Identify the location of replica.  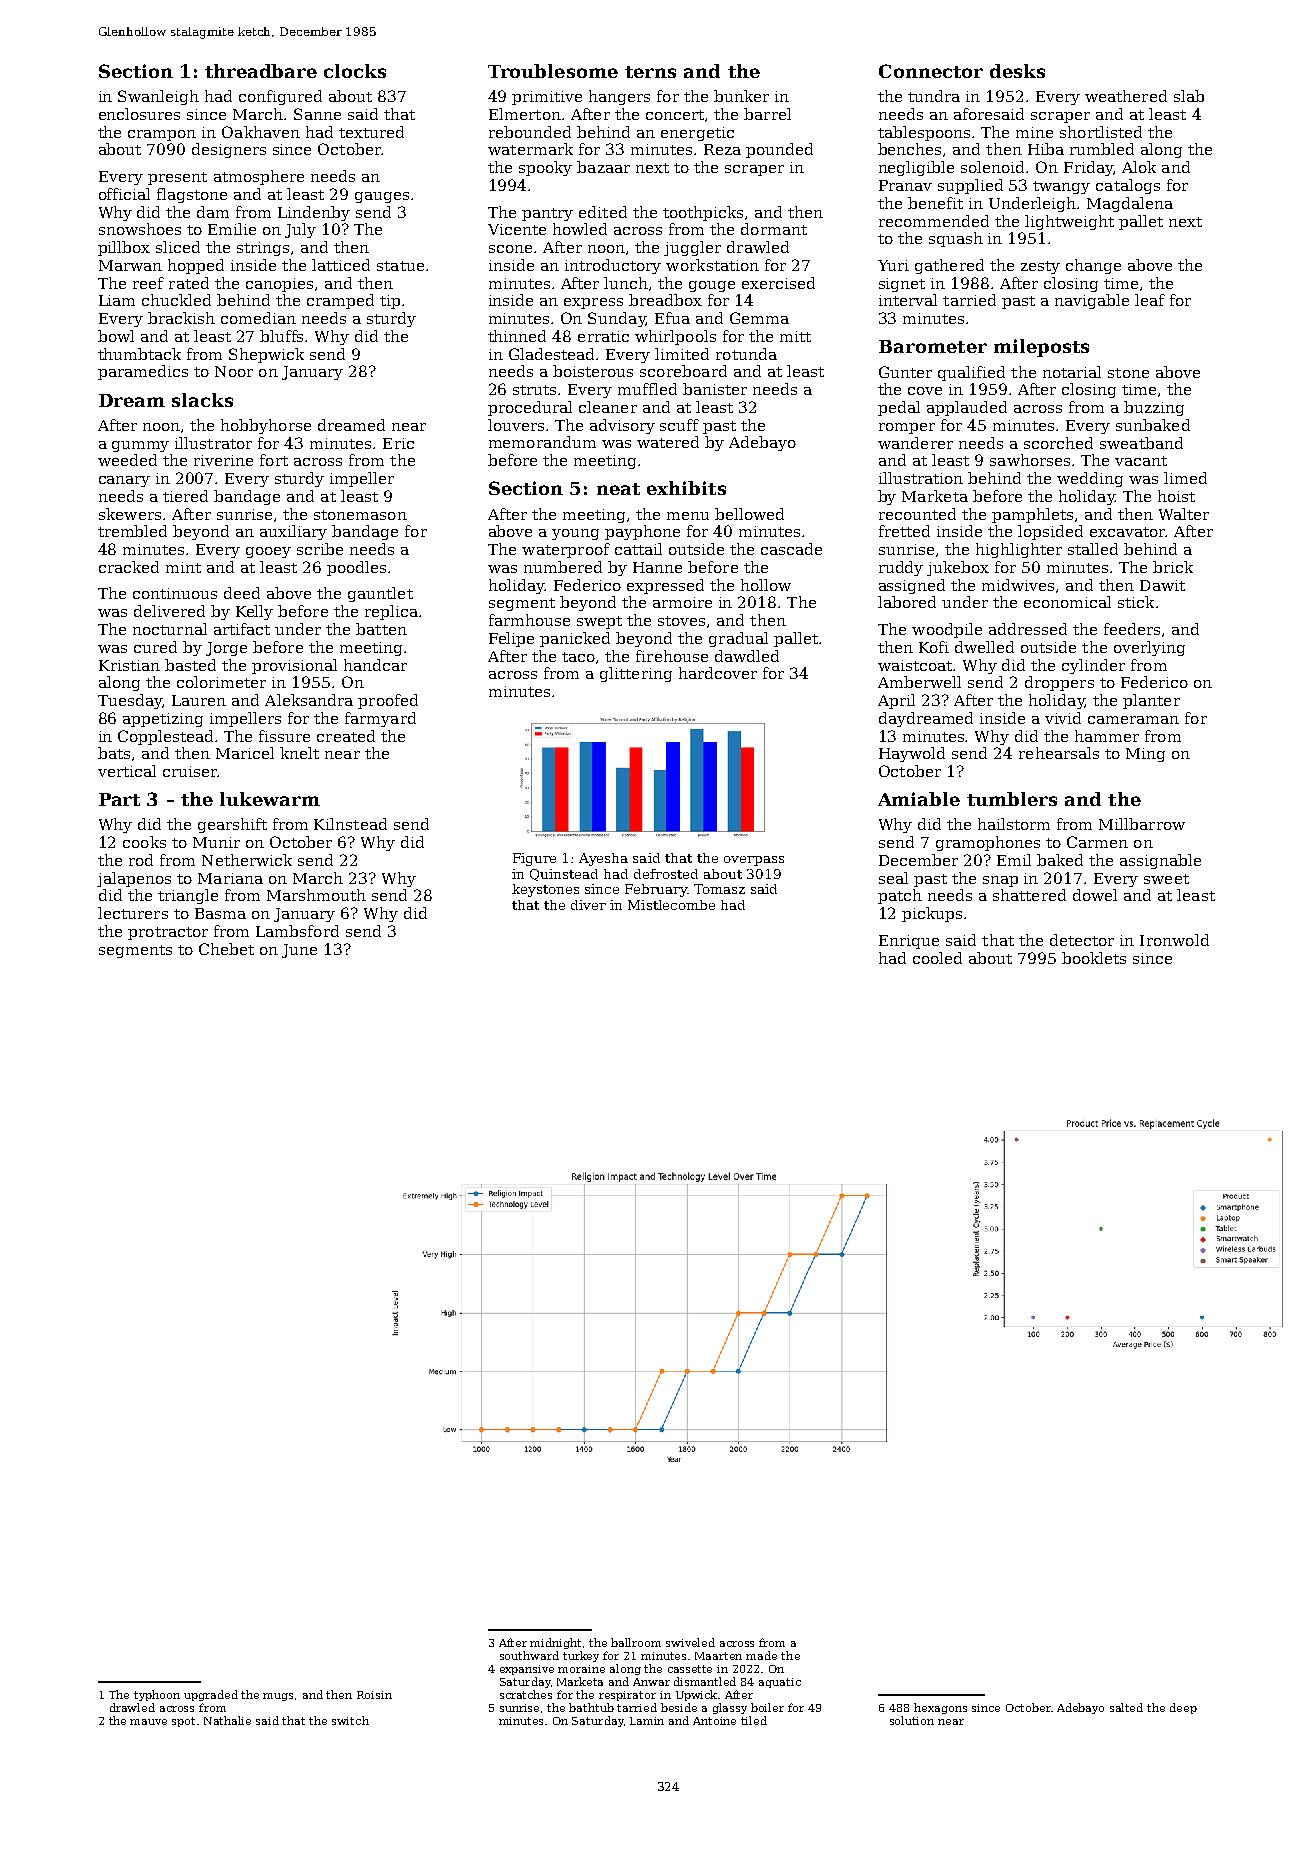
(391, 612).
